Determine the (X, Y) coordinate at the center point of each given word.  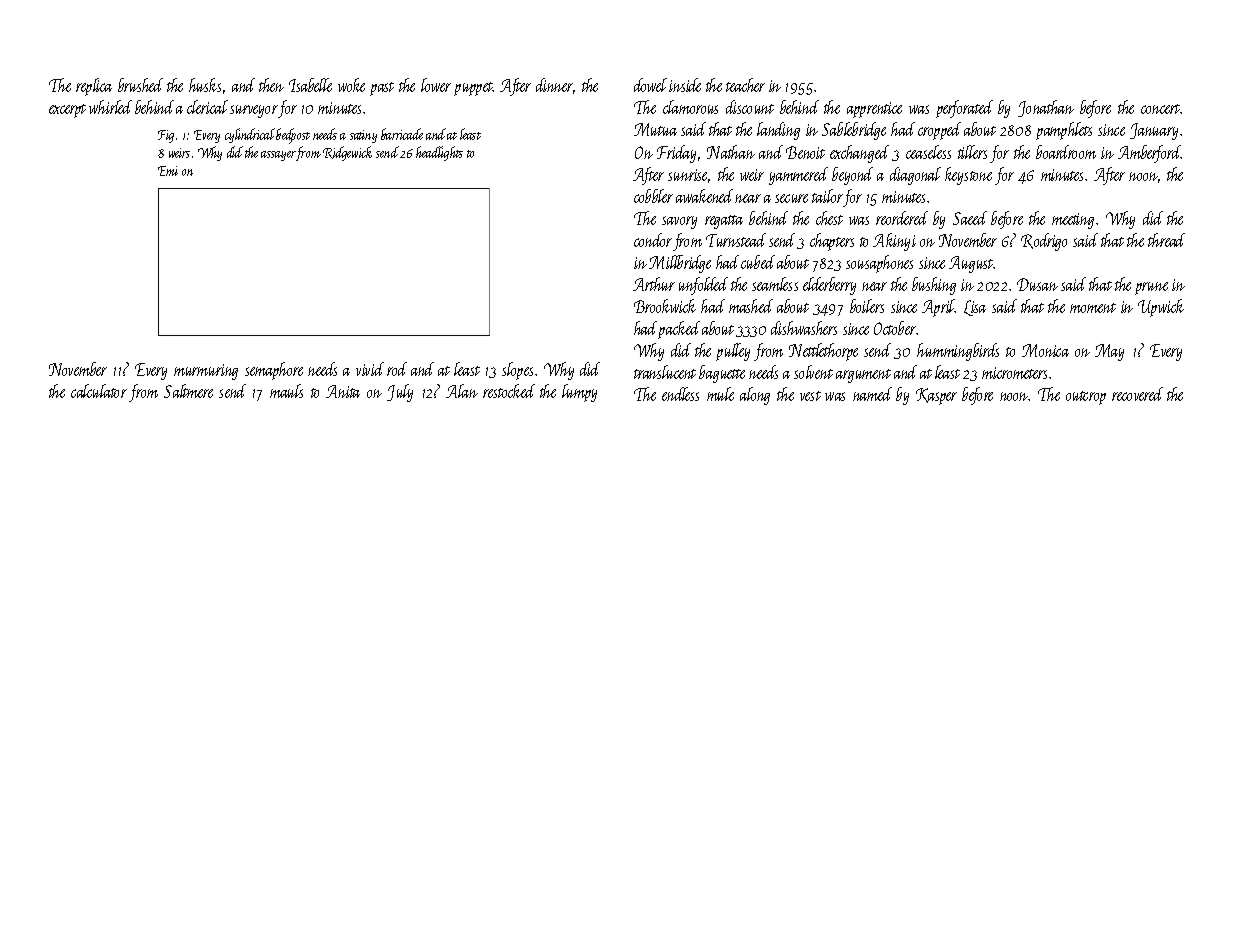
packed (679, 330)
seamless (775, 284)
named (872, 394)
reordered (902, 218)
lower (436, 85)
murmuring (206, 372)
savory (679, 222)
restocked (509, 391)
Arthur (654, 284)
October (895, 328)
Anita (343, 391)
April (938, 308)
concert (1161, 109)
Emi (168, 171)
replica (94, 87)
